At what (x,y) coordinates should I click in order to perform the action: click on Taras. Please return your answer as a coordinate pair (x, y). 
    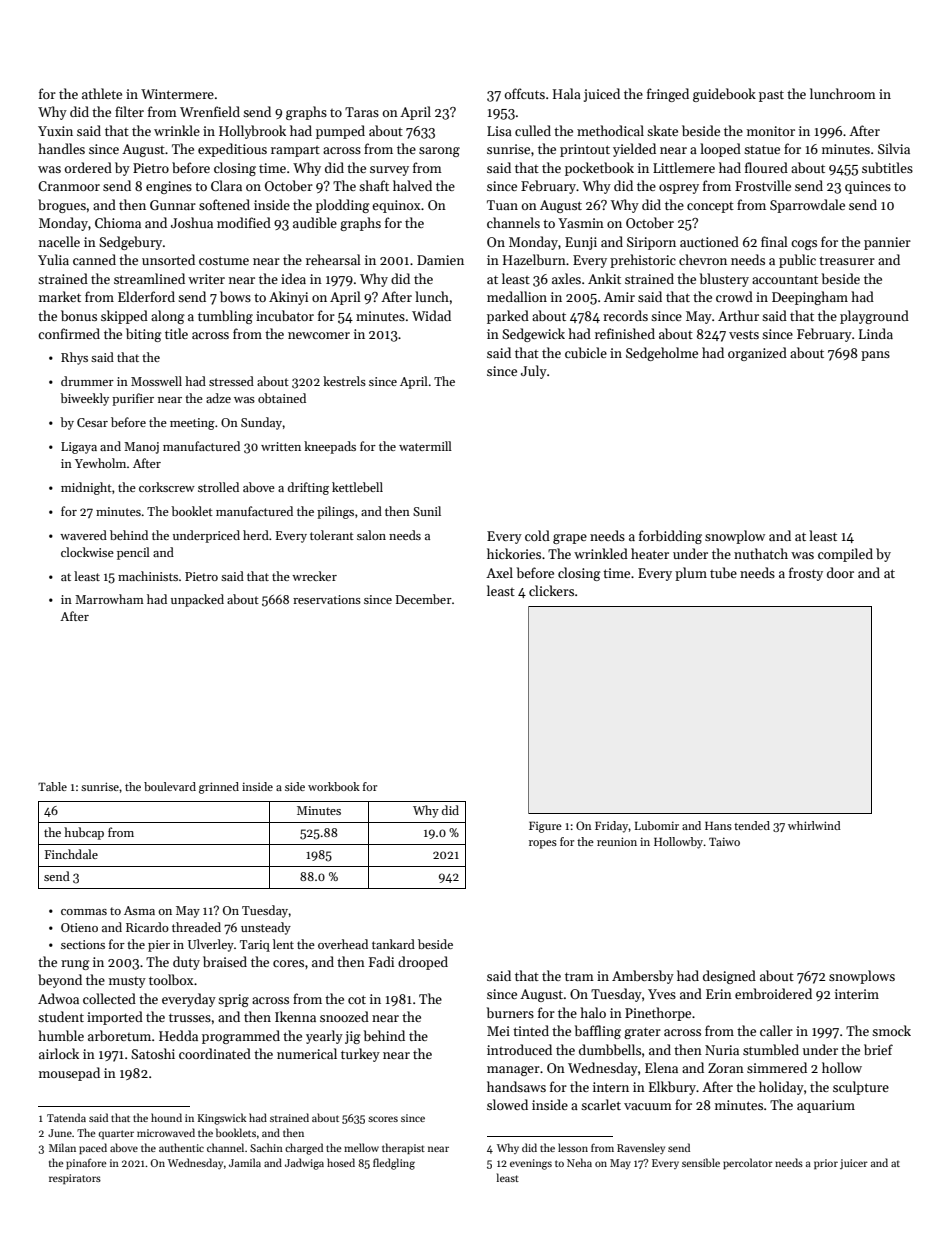
    Looking at the image, I should click on (362, 112).
